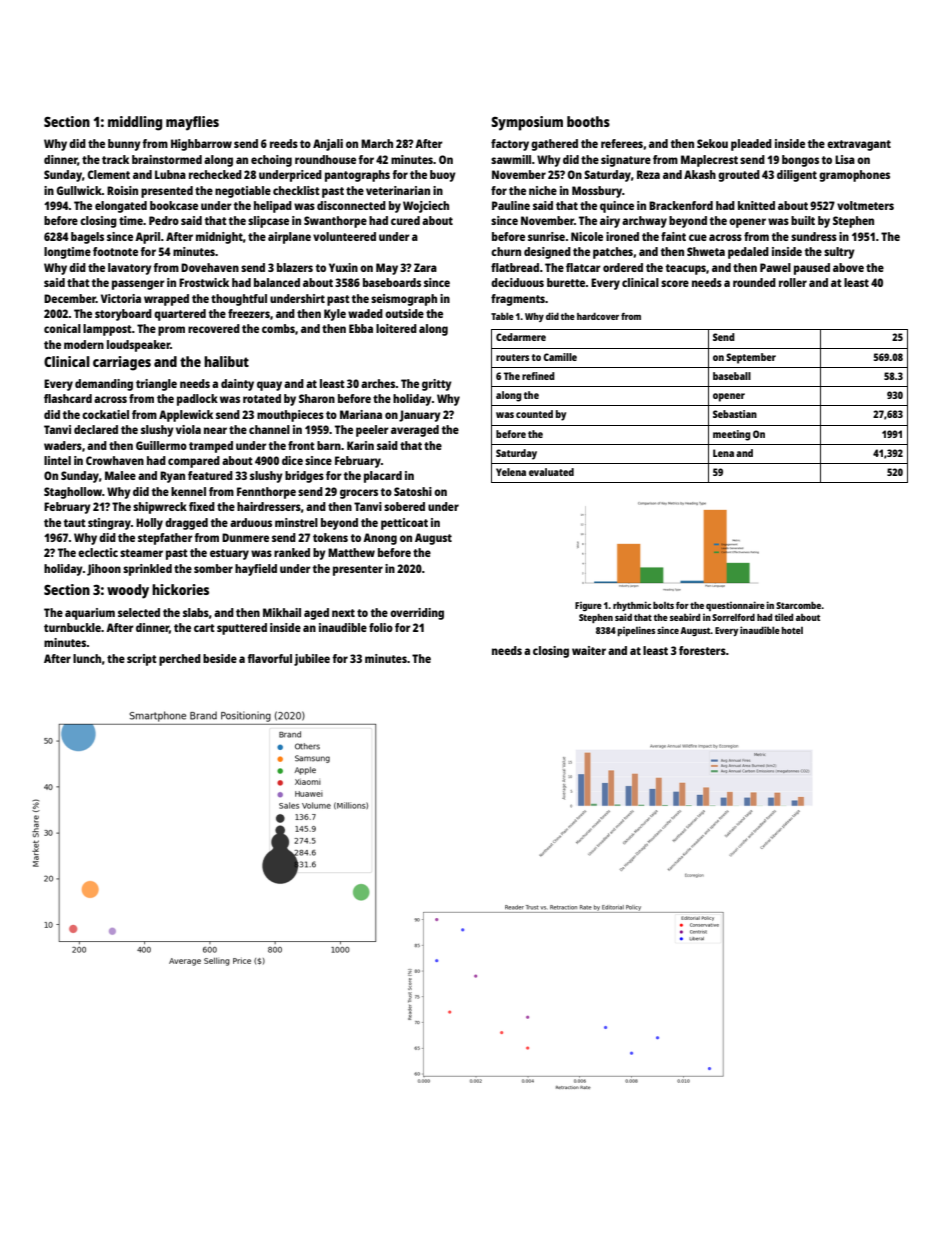  What do you see at coordinates (171, 331) in the screenshot?
I see `prom` at bounding box center [171, 331].
